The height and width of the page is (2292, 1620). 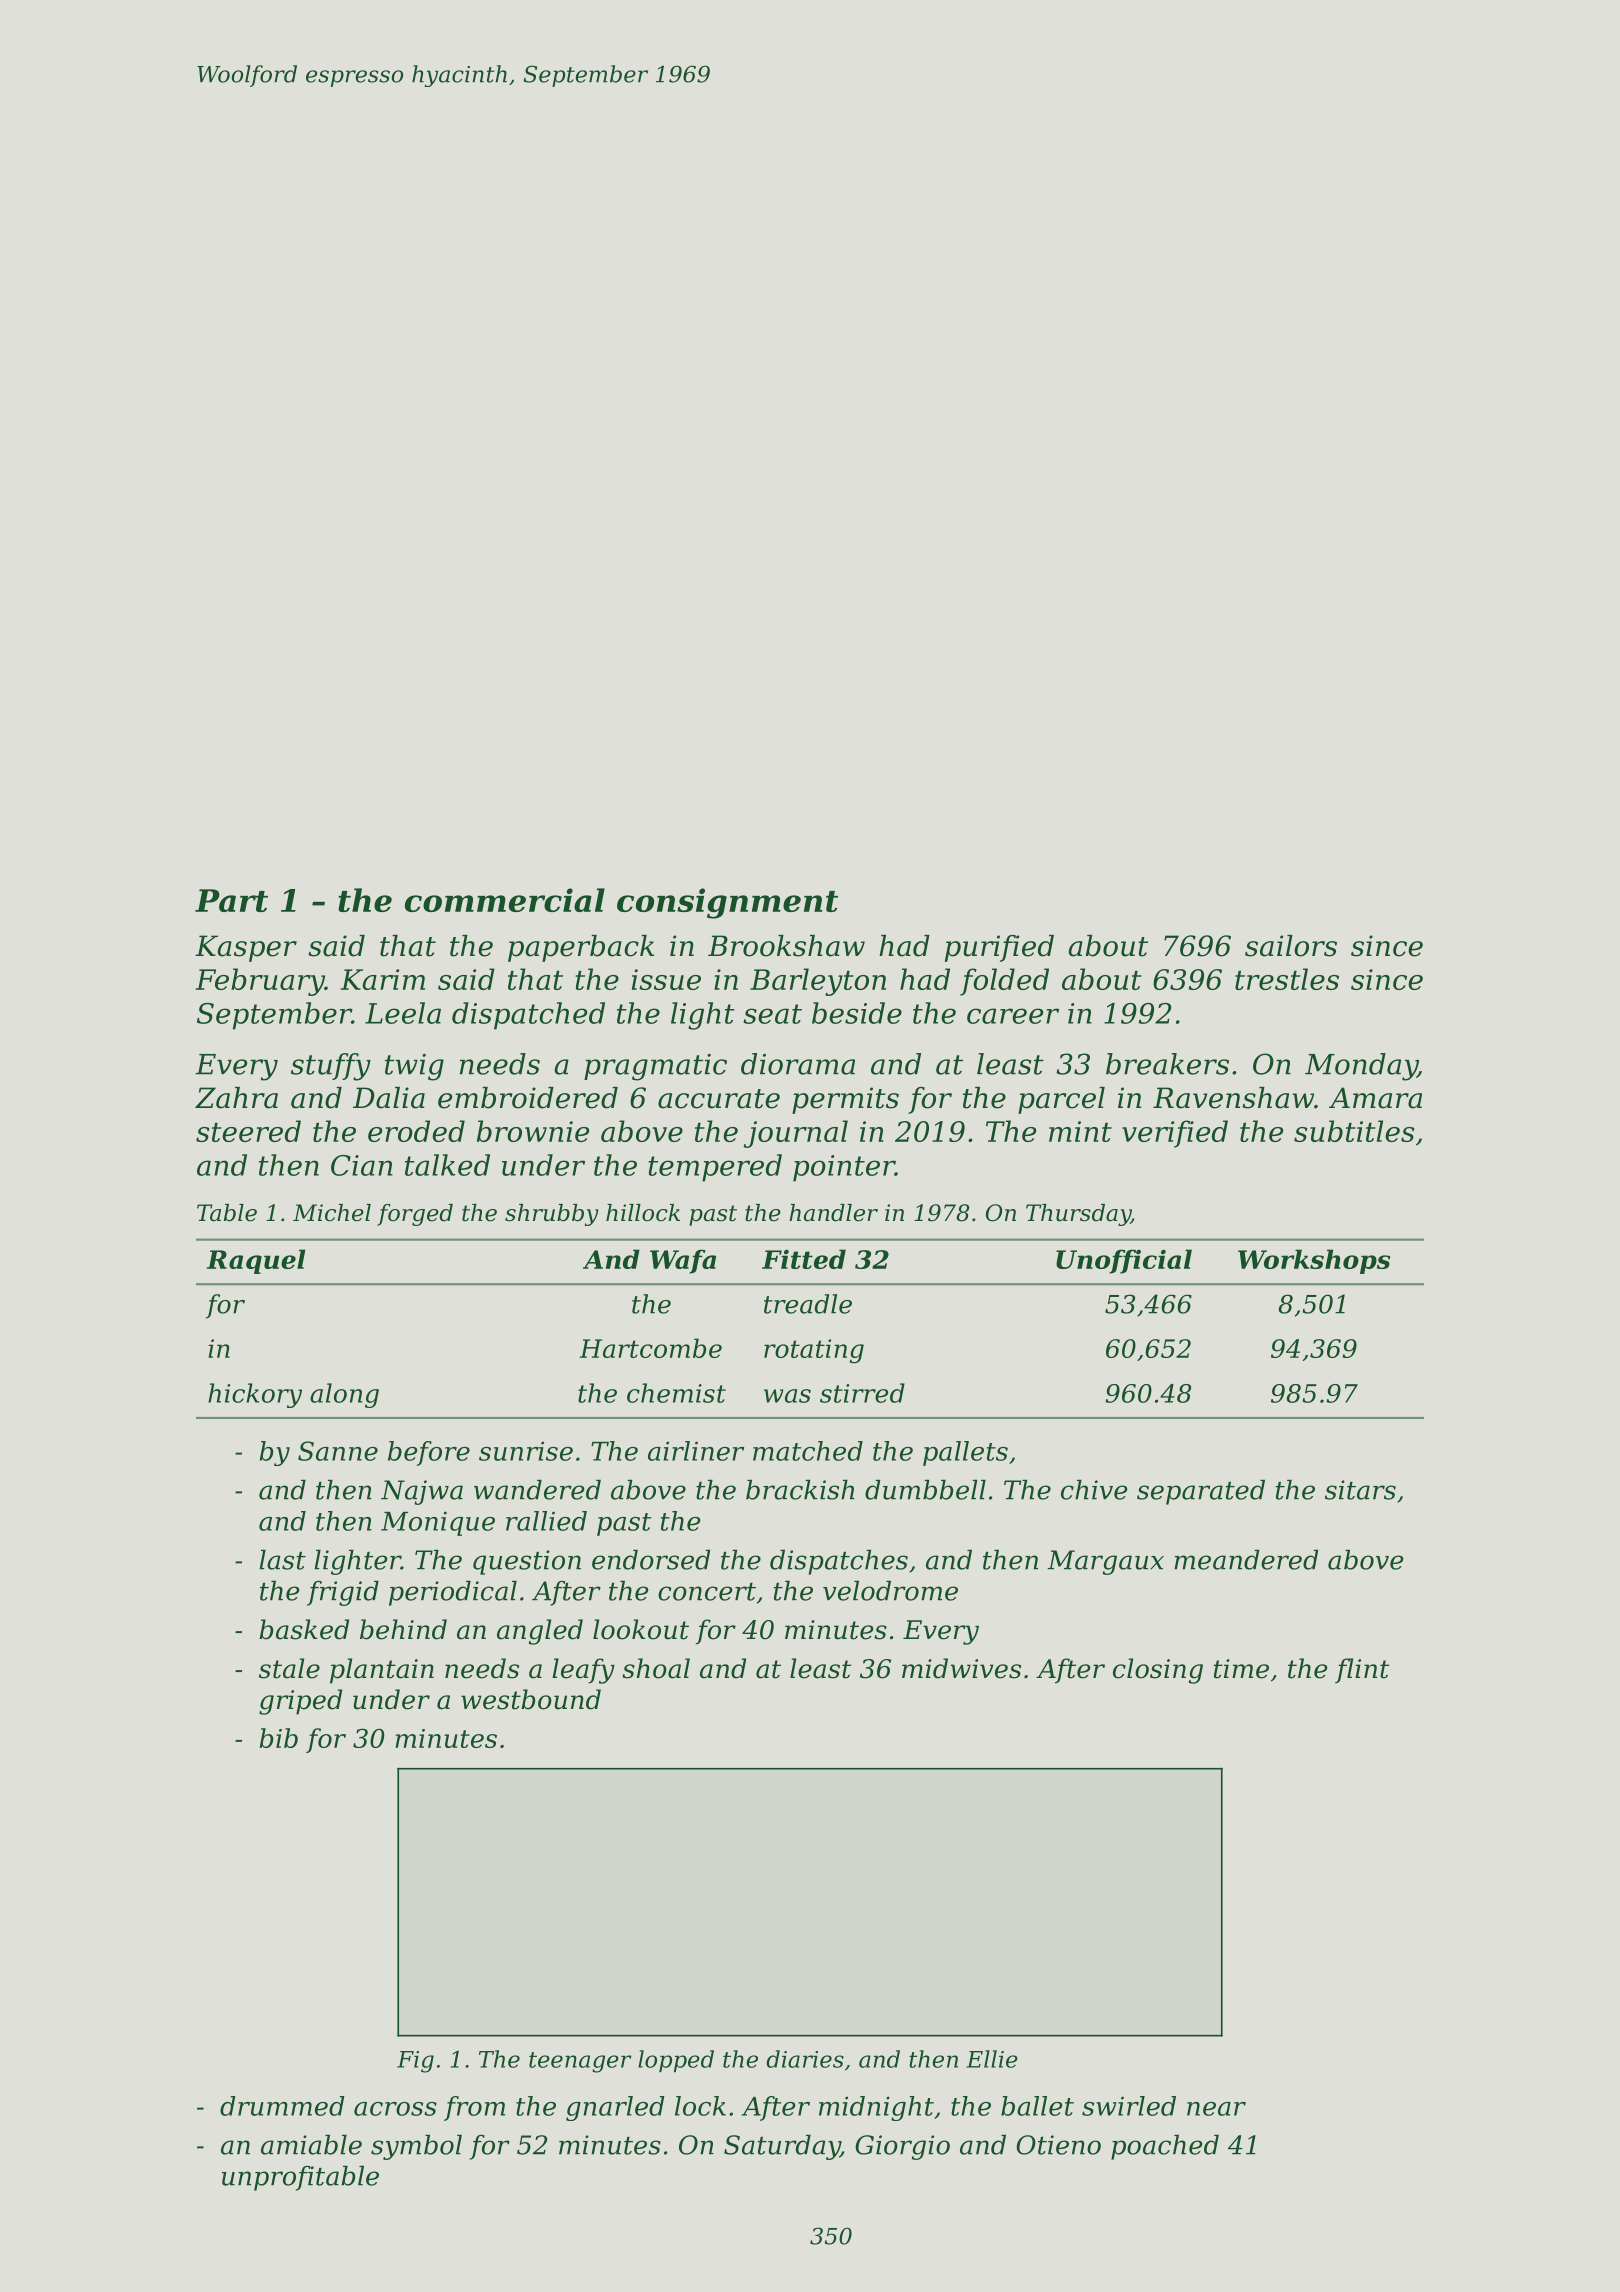 I want to click on Fig, so click(x=415, y=2062).
